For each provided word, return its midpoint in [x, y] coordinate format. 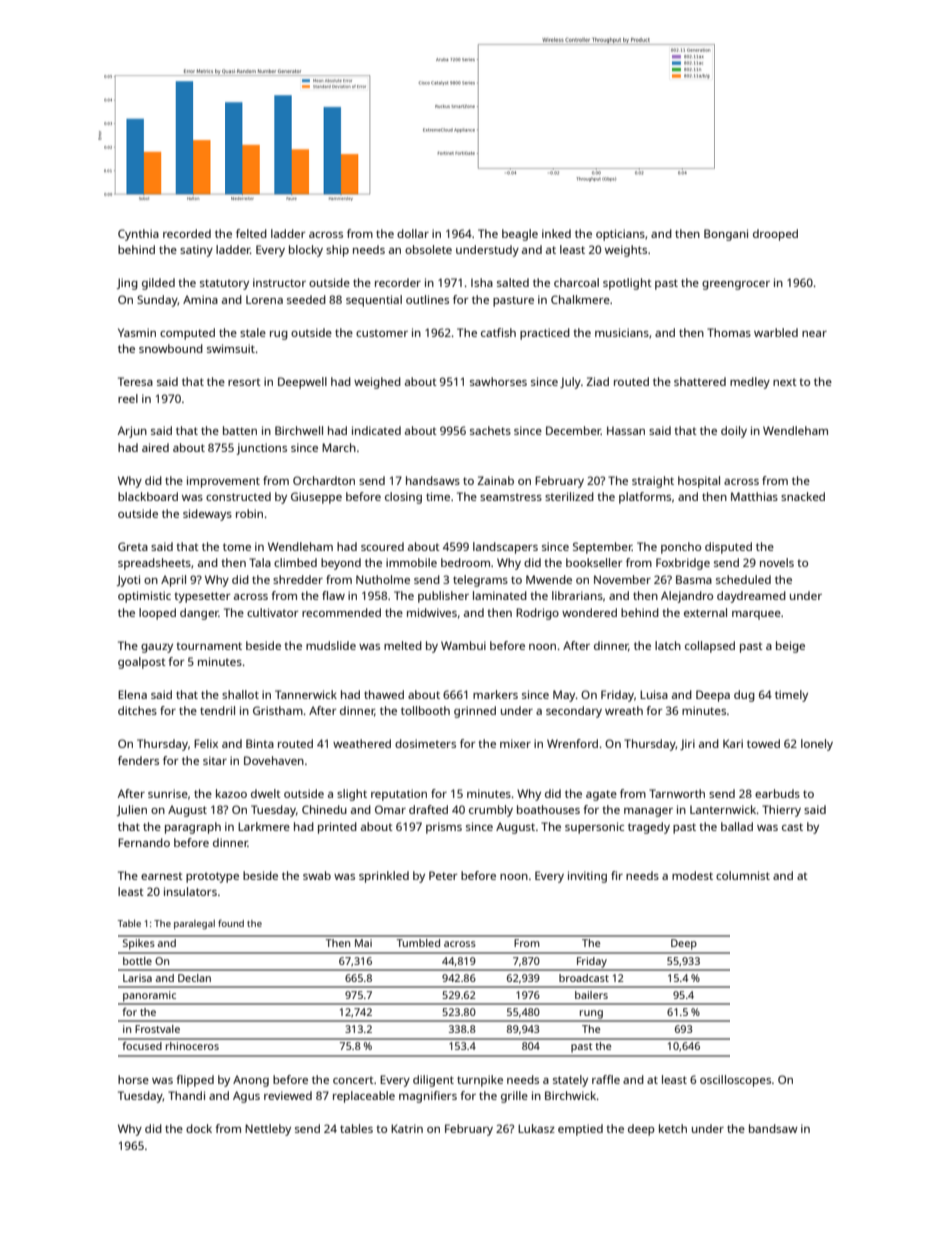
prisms [444, 828]
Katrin [407, 1128]
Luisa [654, 694]
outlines [427, 299]
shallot [240, 694]
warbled [776, 332]
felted [251, 233]
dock [199, 1128]
